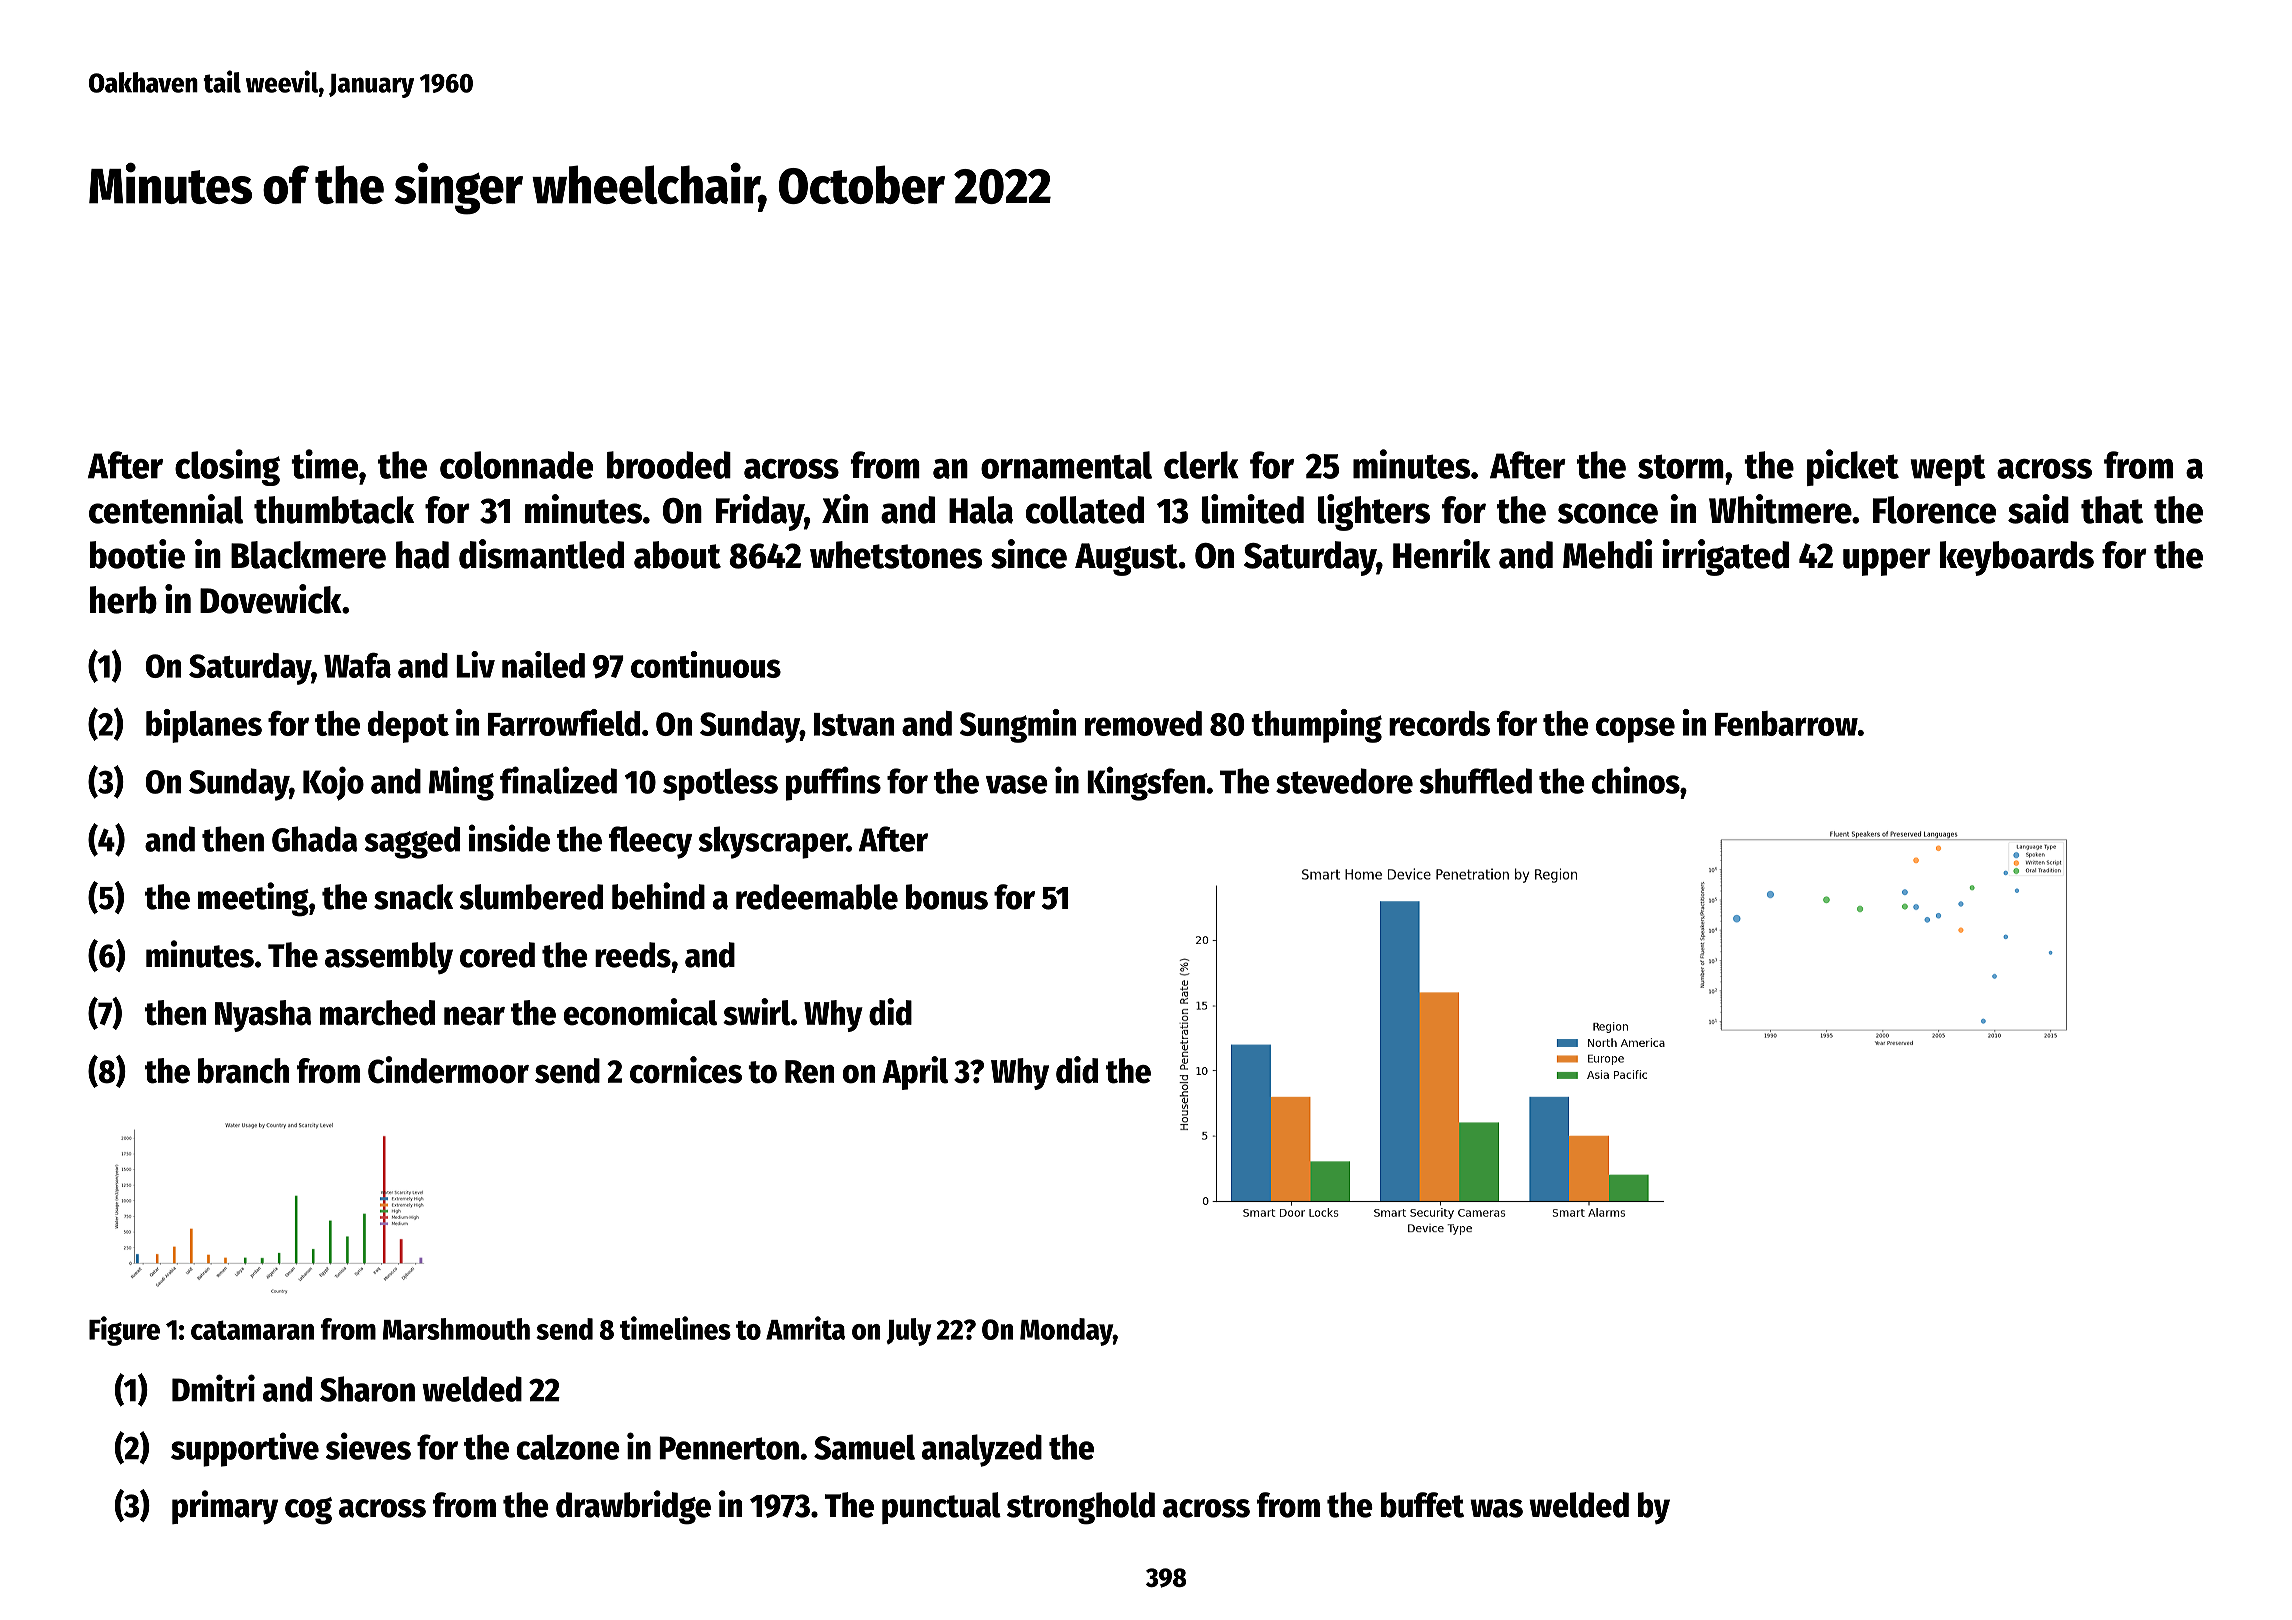  I want to click on Figure, so click(124, 1331).
